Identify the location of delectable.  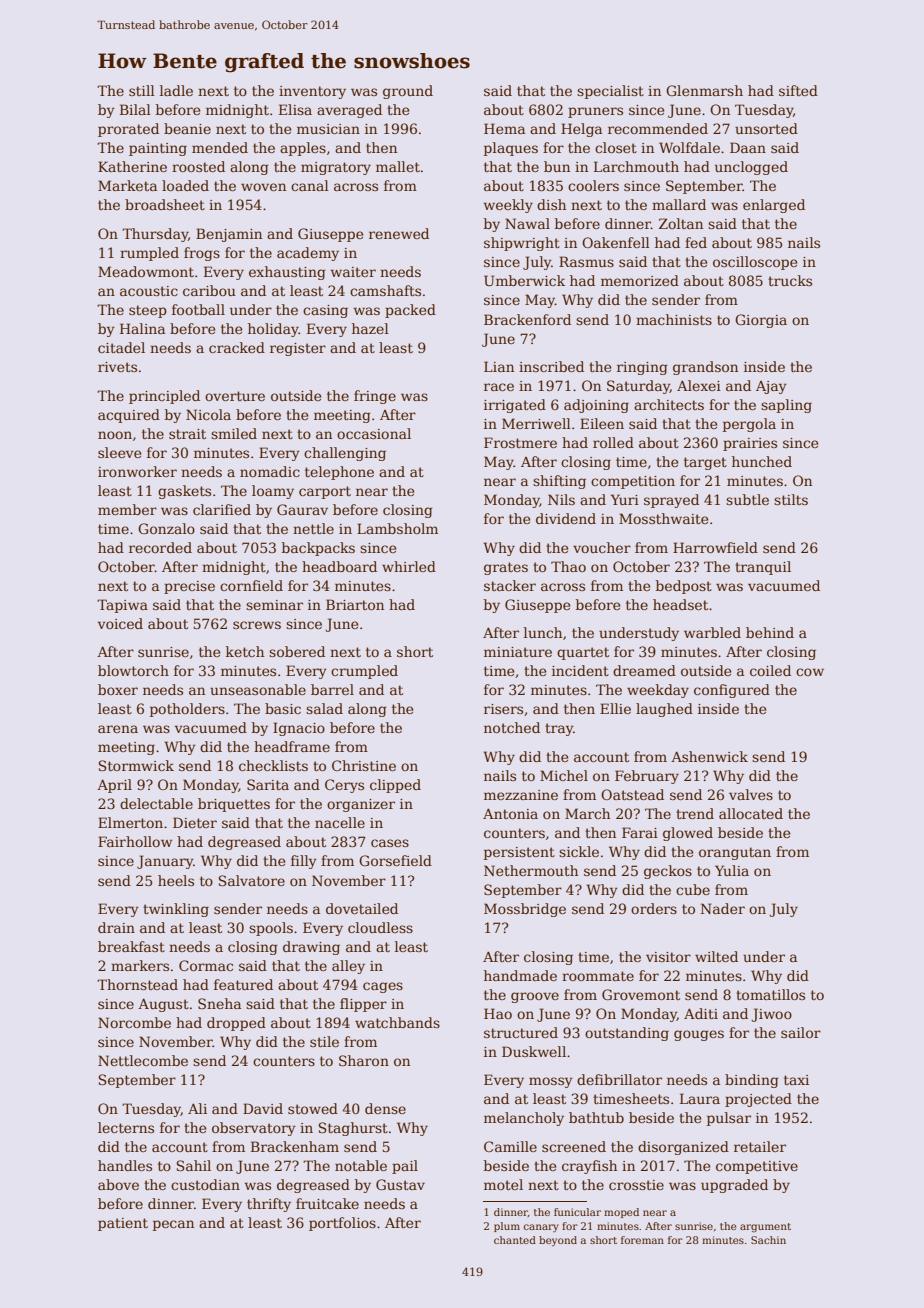
(156, 803).
